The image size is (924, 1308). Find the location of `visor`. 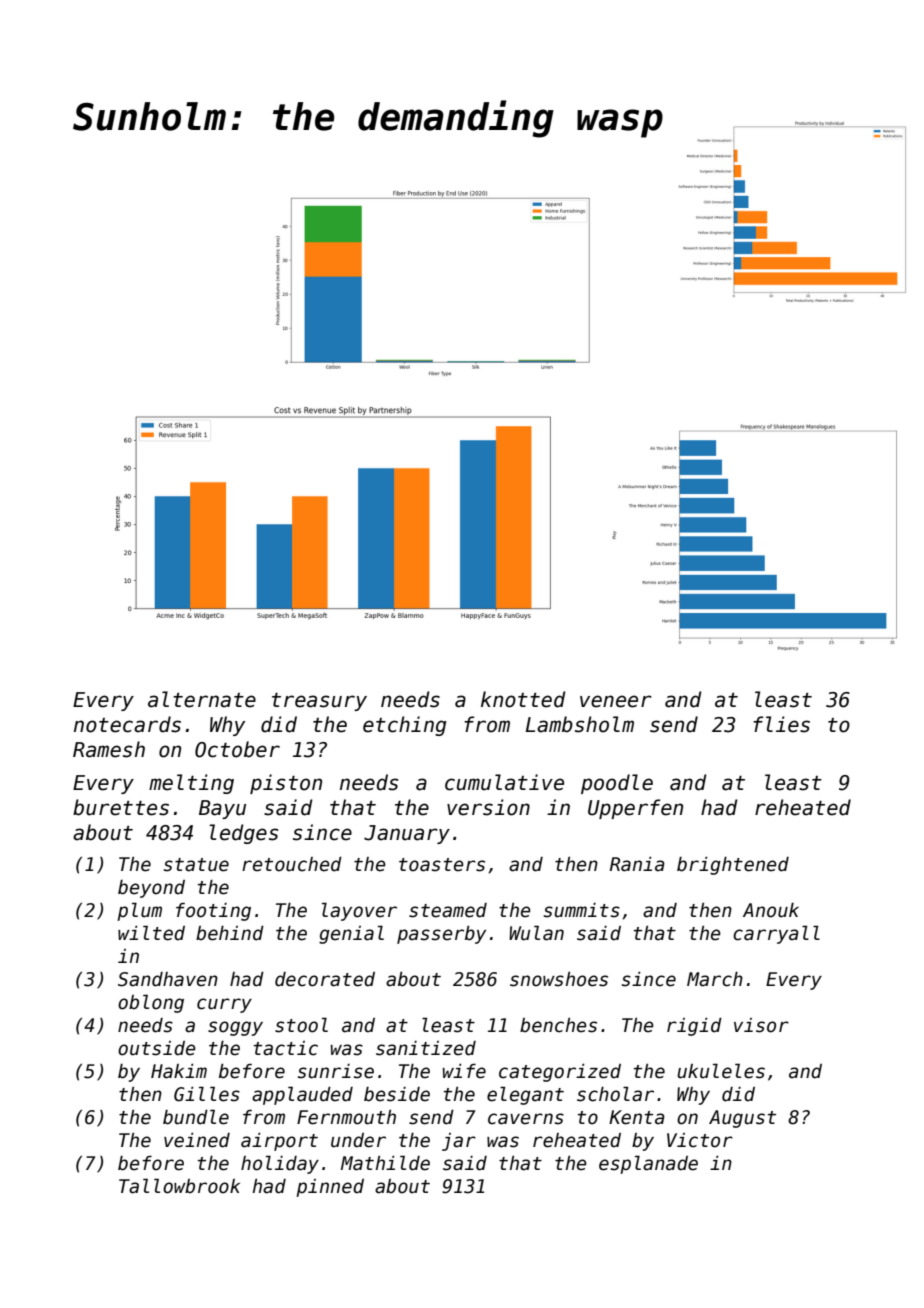

visor is located at coordinates (761, 1025).
